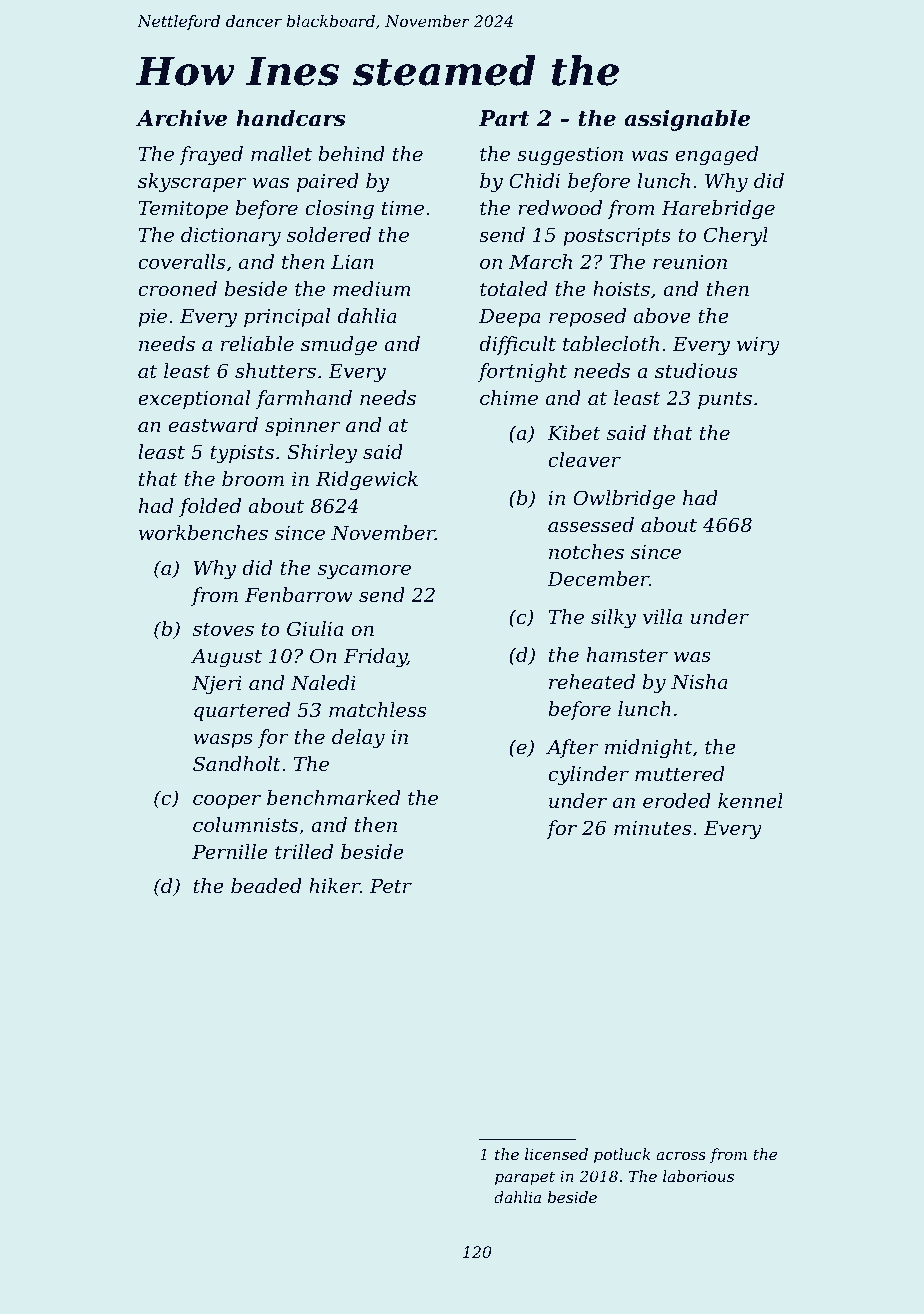 The height and width of the screenshot is (1314, 924). I want to click on engaged, so click(717, 156).
